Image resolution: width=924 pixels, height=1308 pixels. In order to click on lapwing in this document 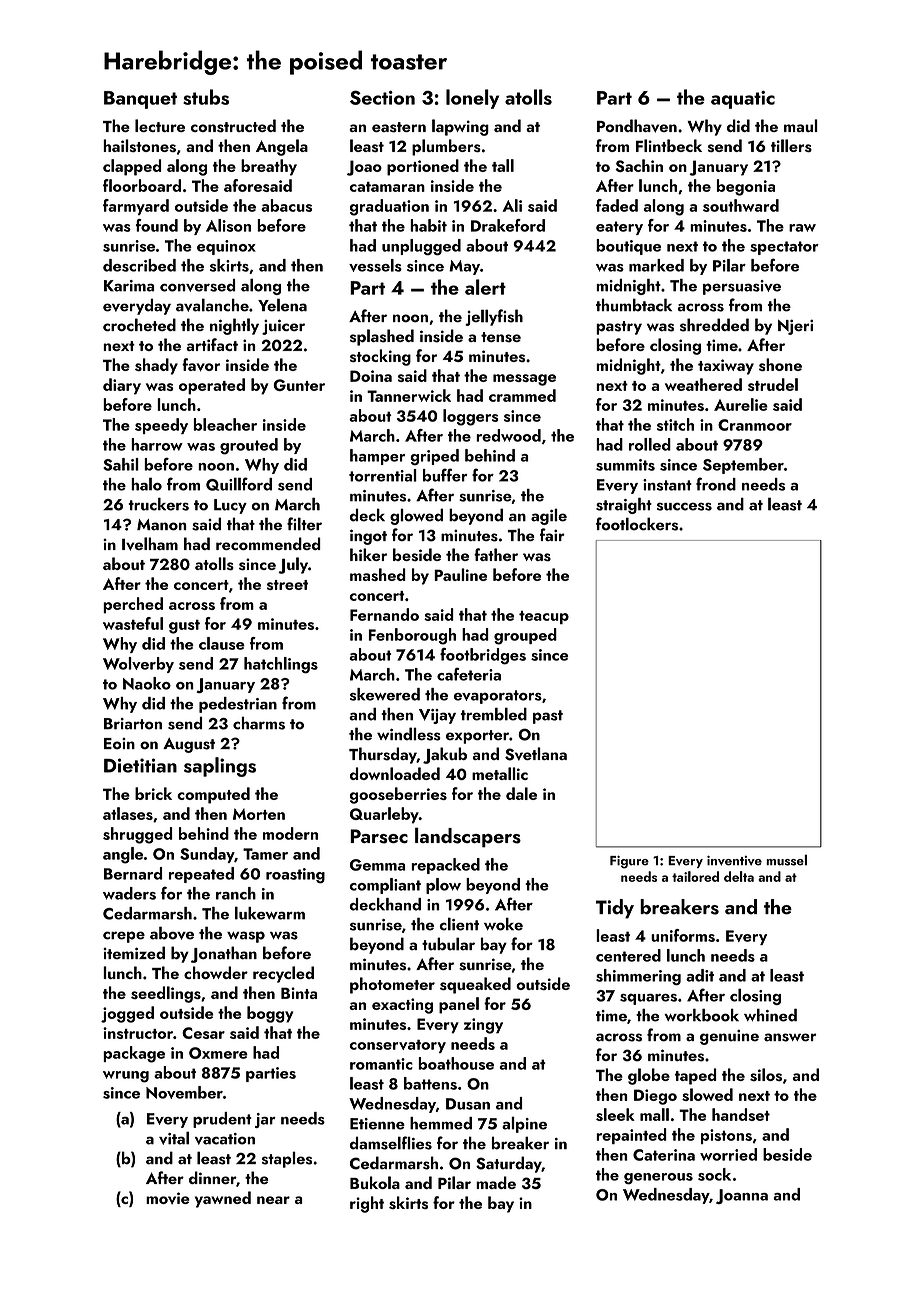, I will do `click(460, 127)`.
